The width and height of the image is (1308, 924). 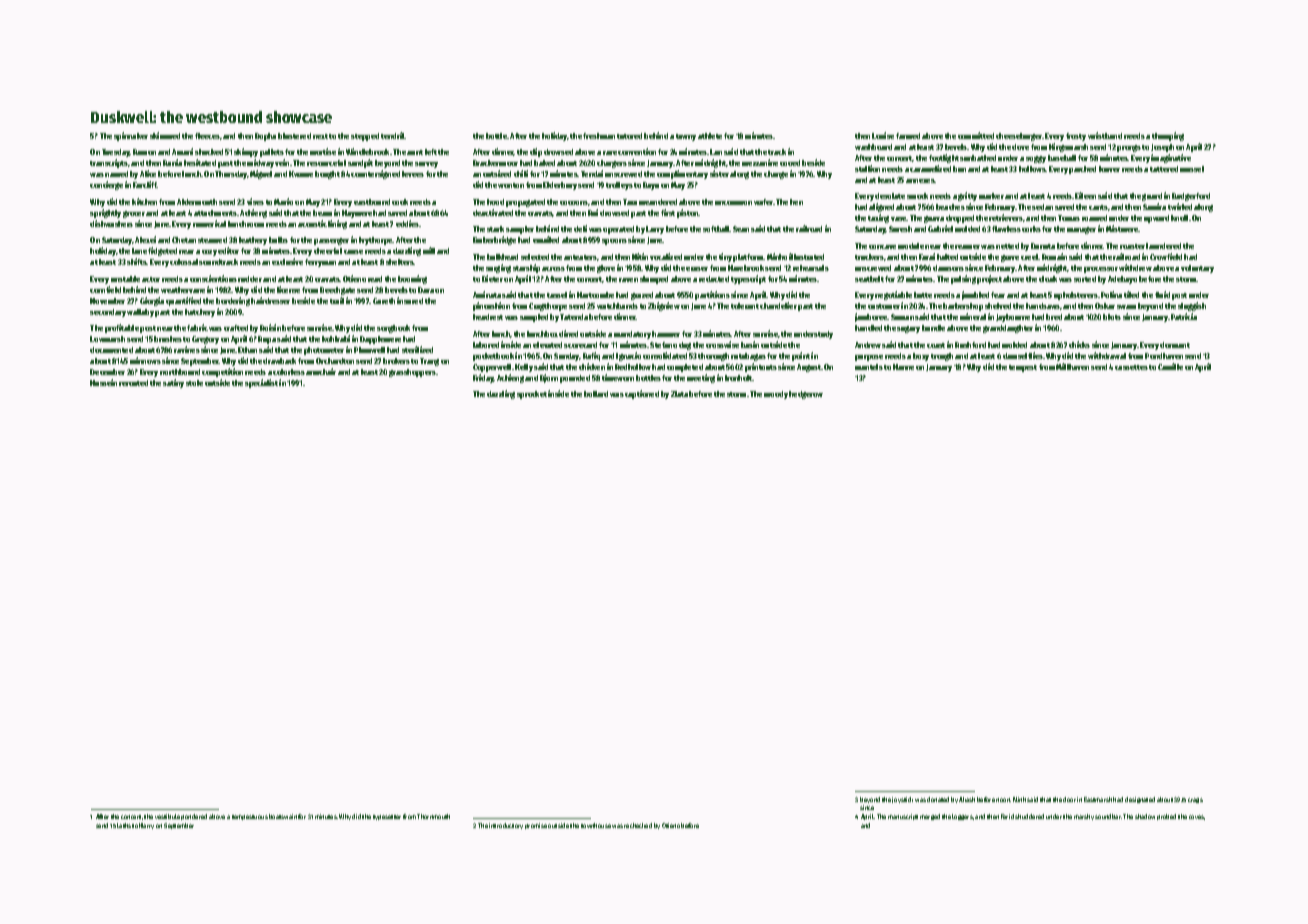 What do you see at coordinates (495, 202) in the image?
I see `hood` at bounding box center [495, 202].
